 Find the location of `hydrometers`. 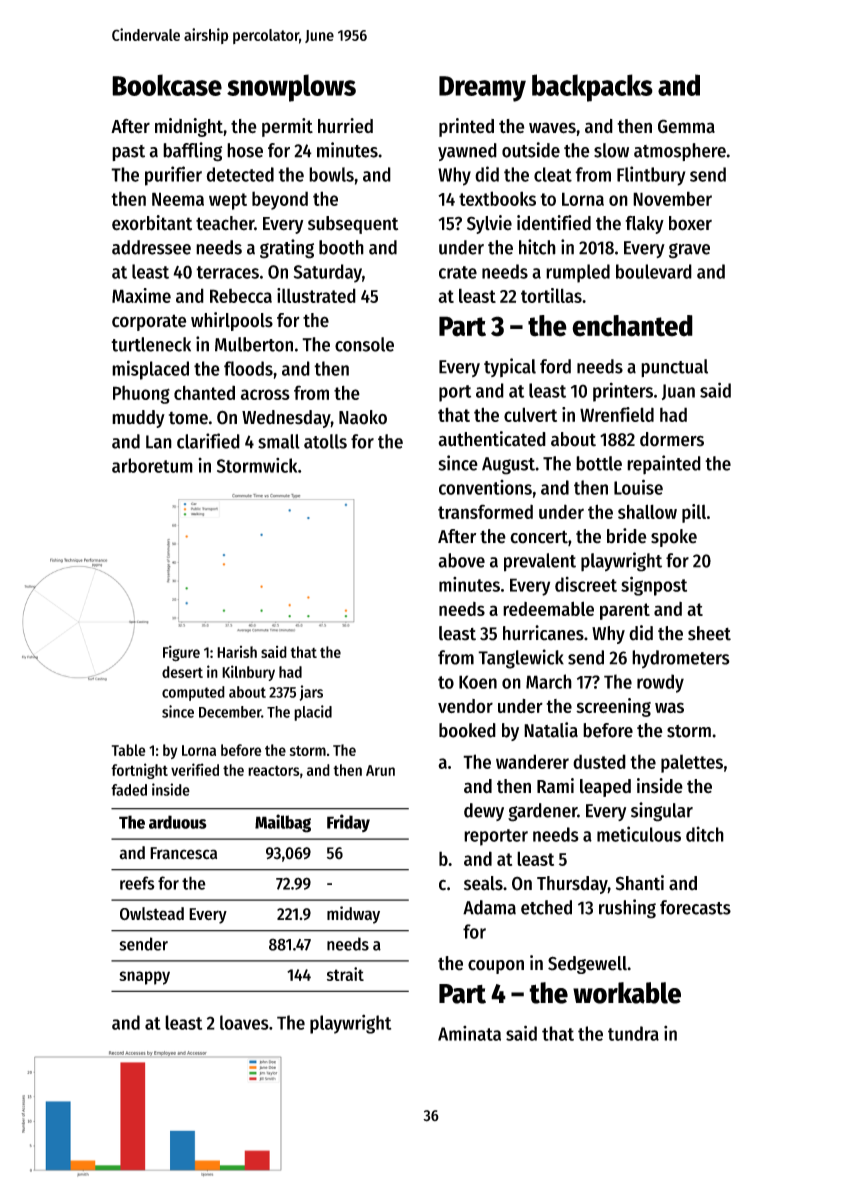

hydrometers is located at coordinates (681, 659).
